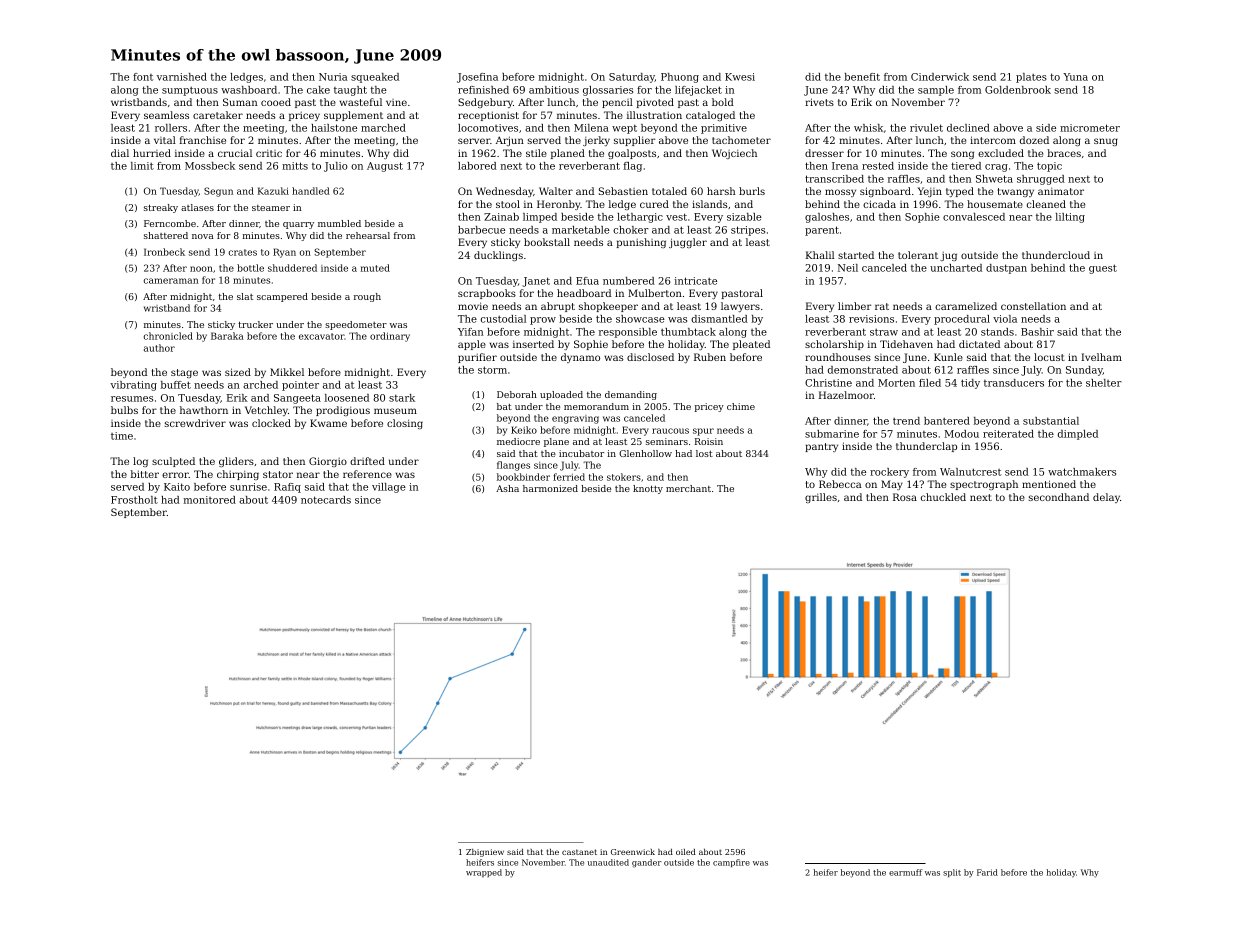 Image resolution: width=1233 pixels, height=952 pixels. I want to click on Josefina, so click(477, 78).
